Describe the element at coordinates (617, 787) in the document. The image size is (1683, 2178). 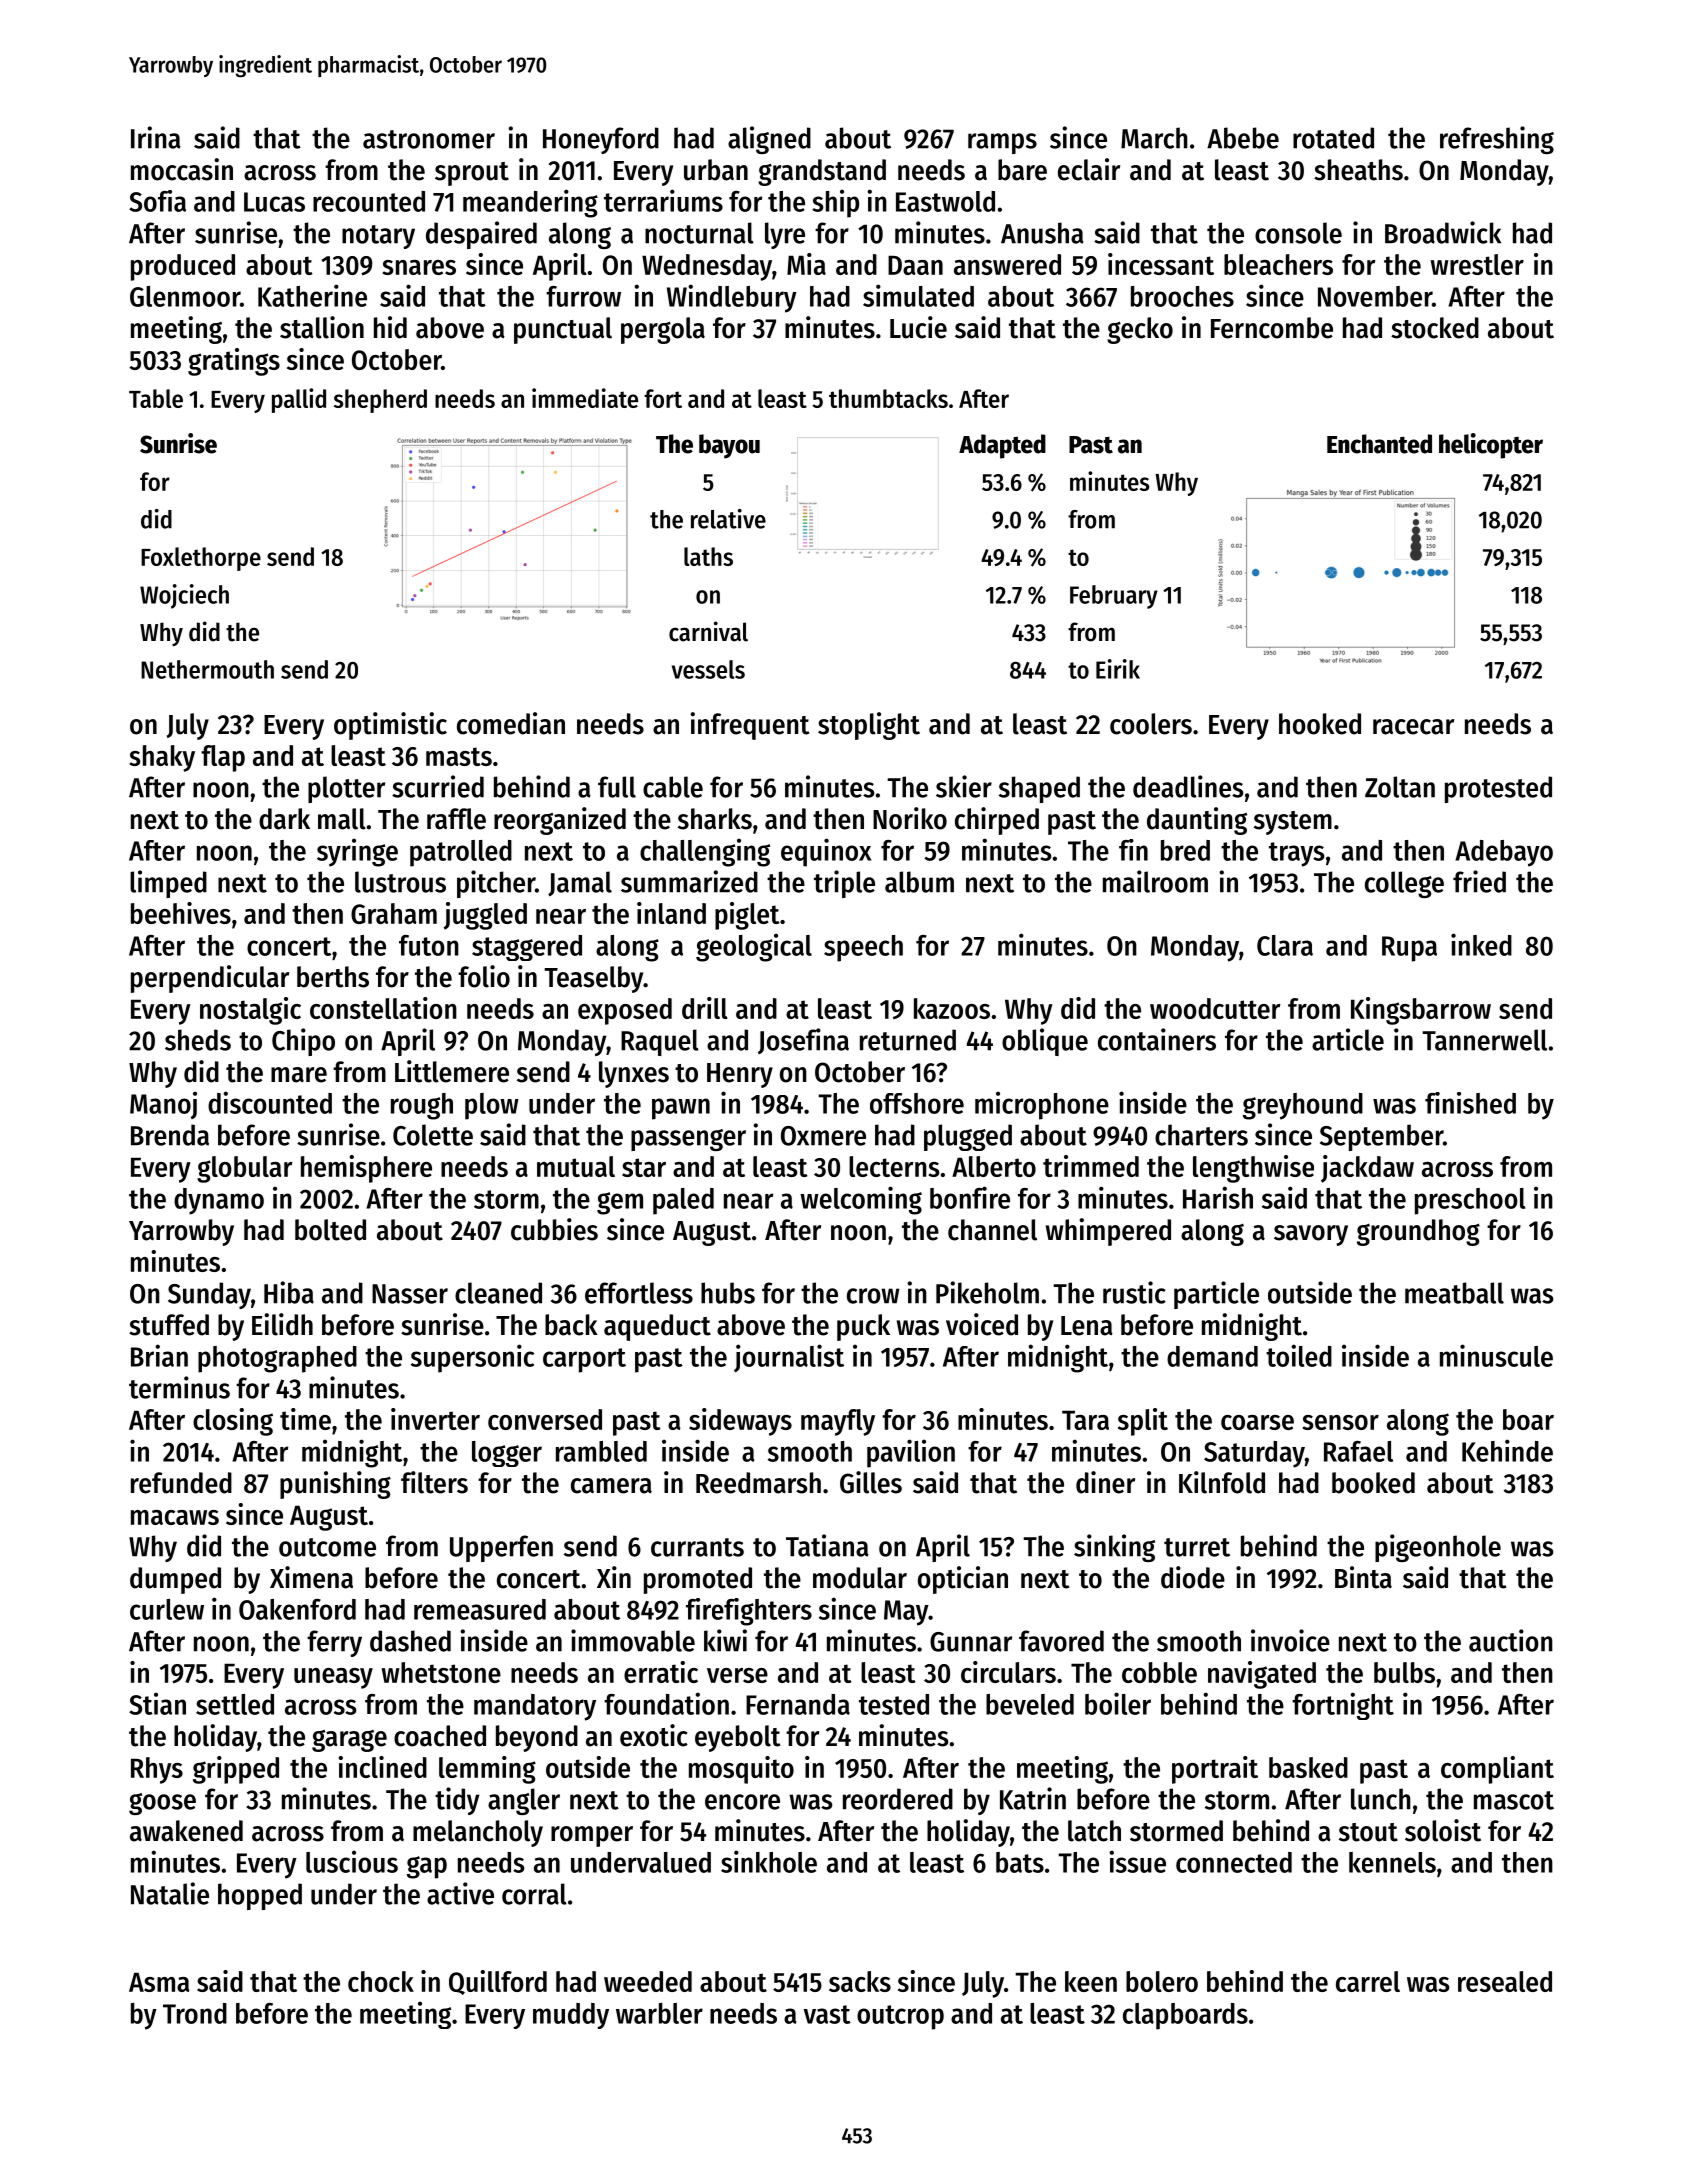
I see `full` at that location.
